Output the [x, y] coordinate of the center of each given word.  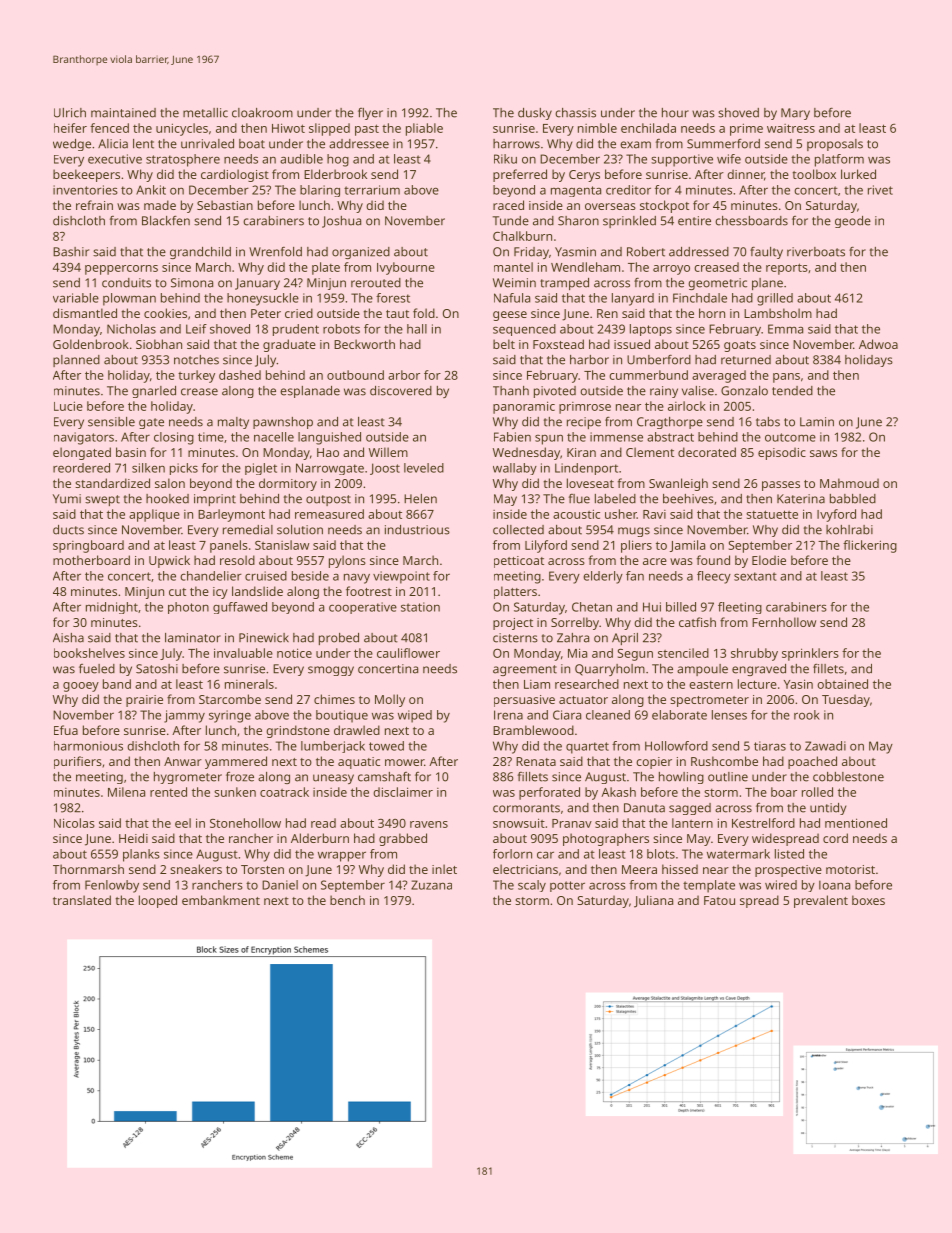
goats [740, 346]
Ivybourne [406, 268]
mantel [513, 267]
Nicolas [74, 823]
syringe [230, 716]
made [160, 205]
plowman [129, 299]
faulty [766, 253]
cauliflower [408, 653]
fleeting [740, 608]
